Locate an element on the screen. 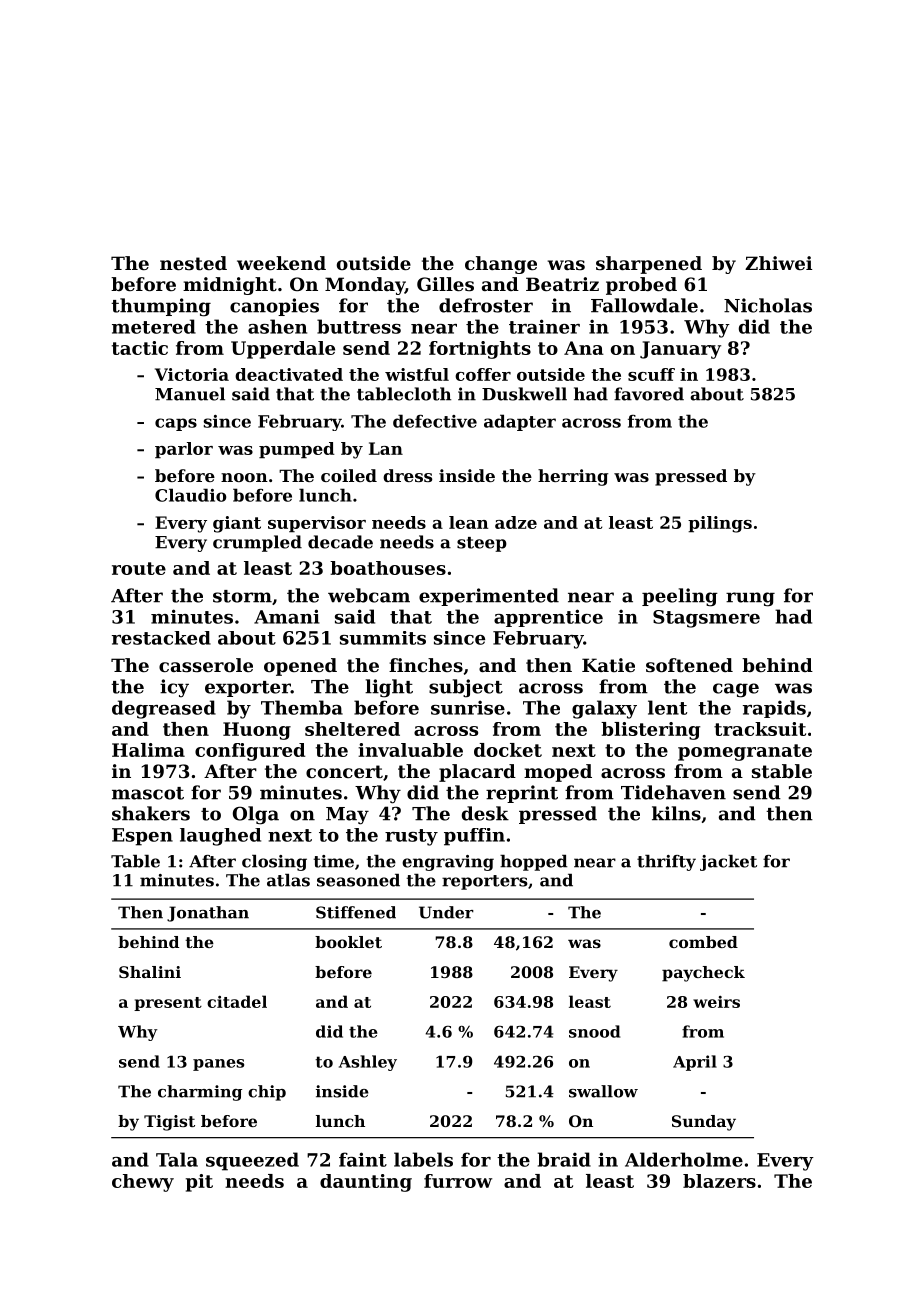  wistful is located at coordinates (417, 374).
